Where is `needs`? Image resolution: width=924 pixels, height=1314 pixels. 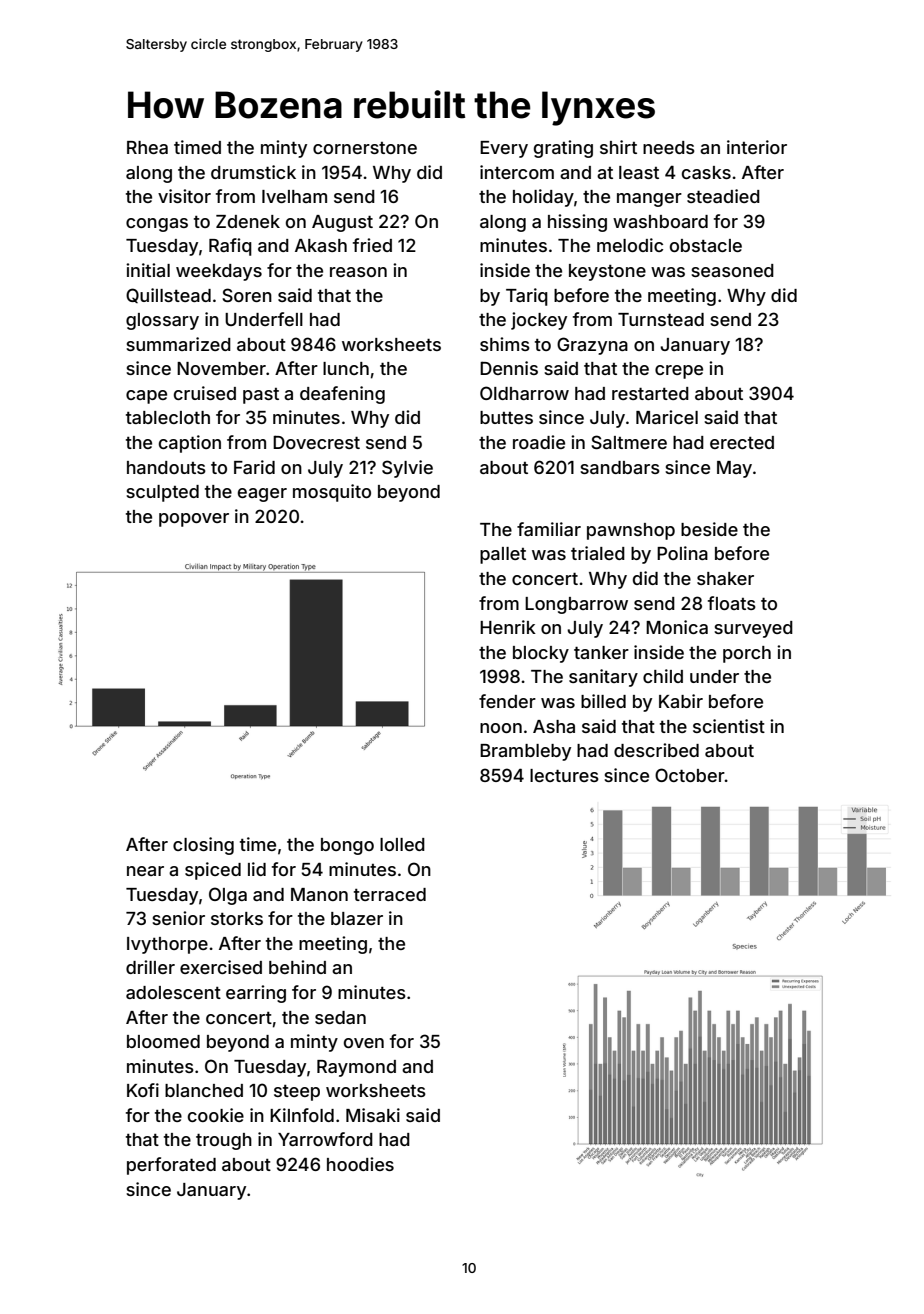
needs is located at coordinates (669, 147).
